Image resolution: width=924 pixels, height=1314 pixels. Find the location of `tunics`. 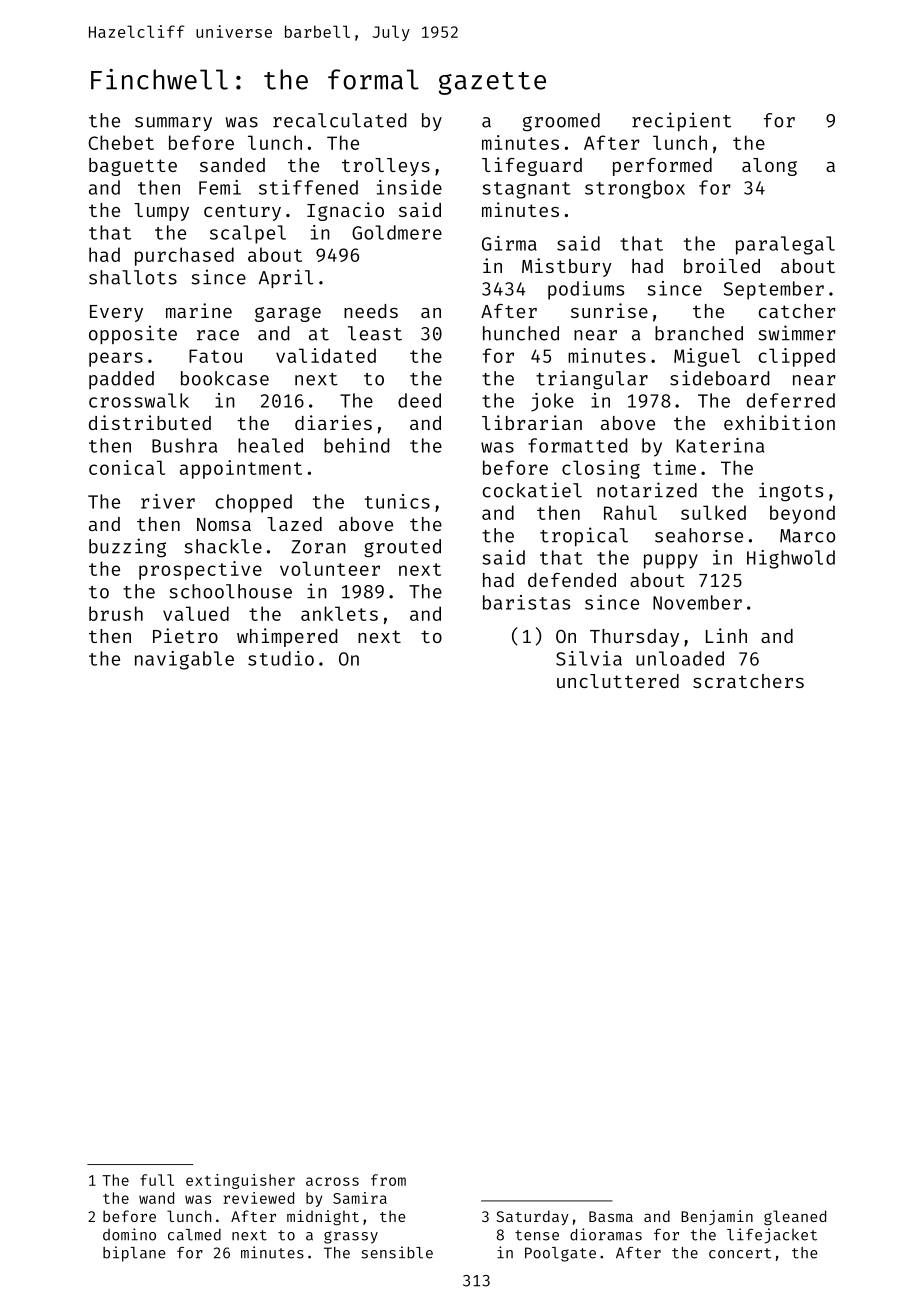

tunics is located at coordinates (397, 501).
